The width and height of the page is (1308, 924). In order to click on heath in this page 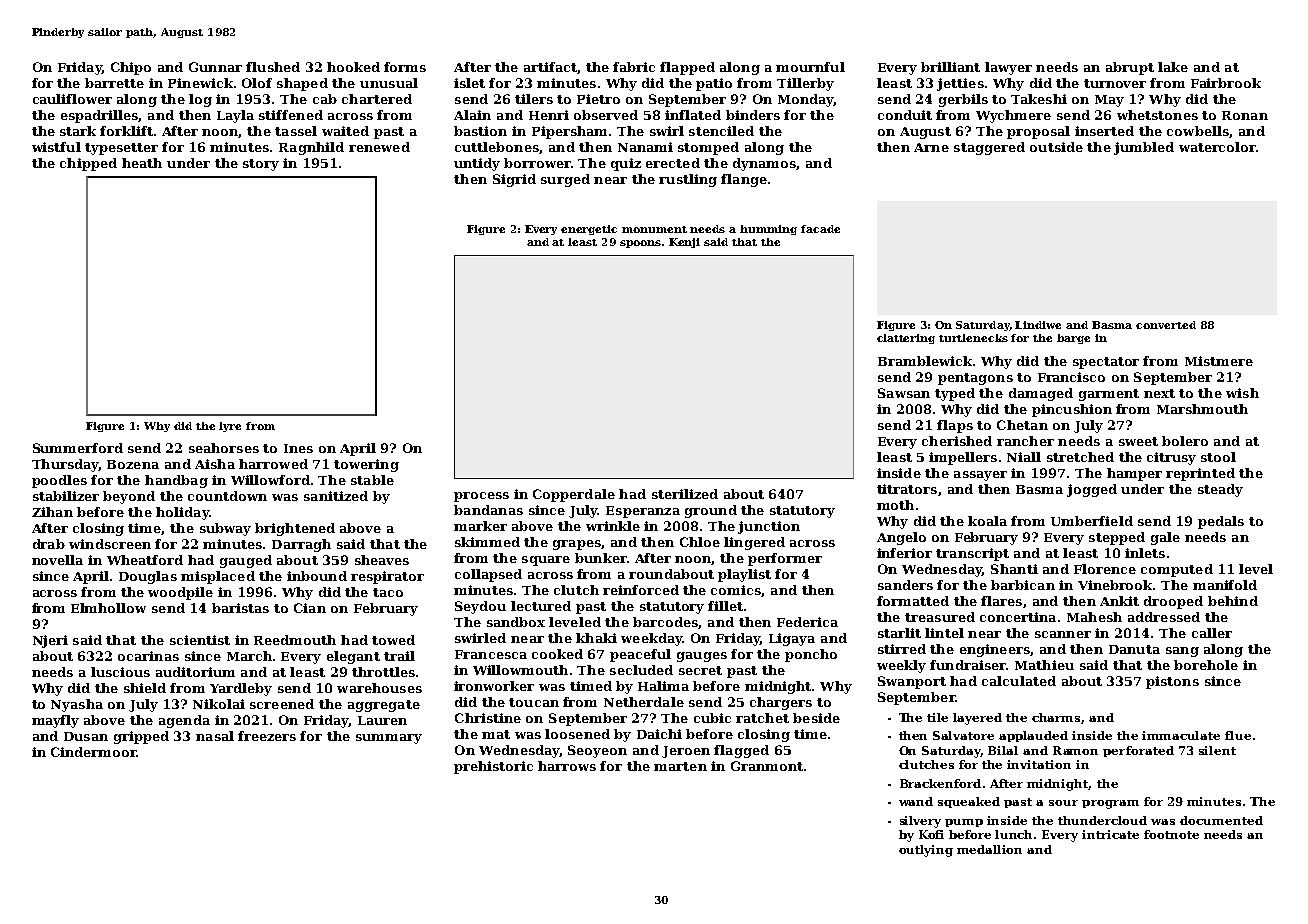, I will do `click(142, 163)`.
